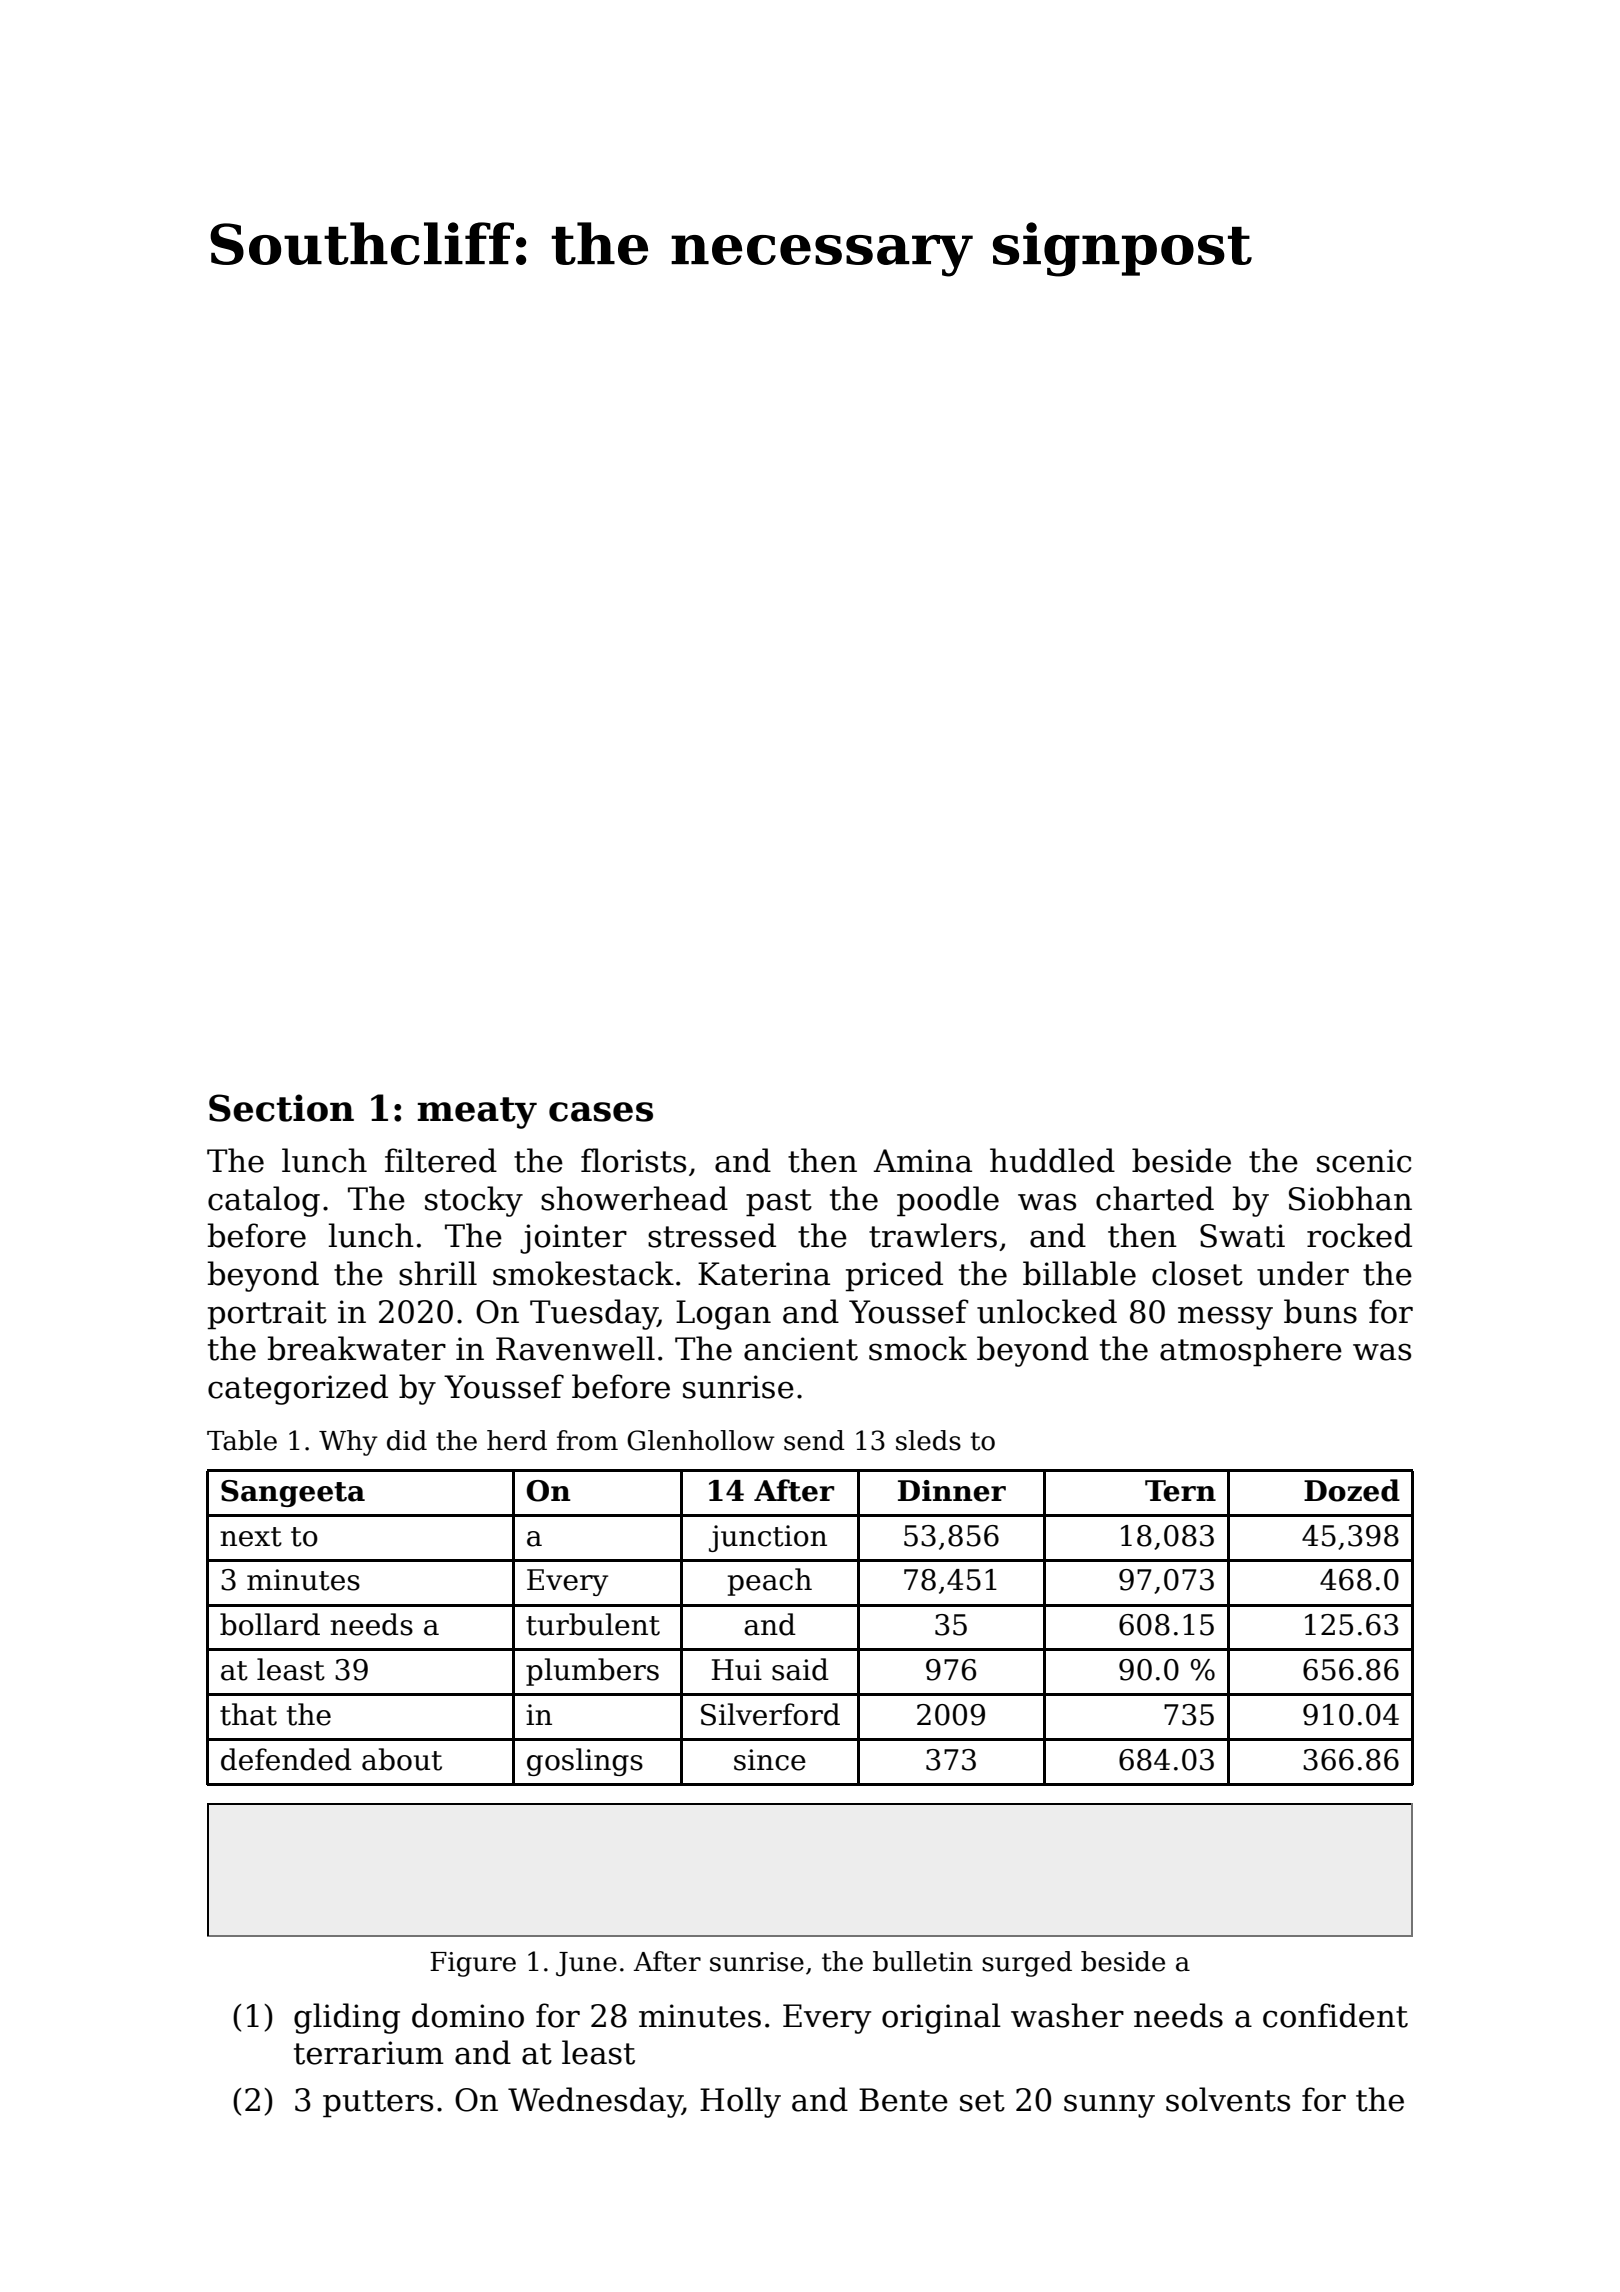  I want to click on confident, so click(1335, 2015).
